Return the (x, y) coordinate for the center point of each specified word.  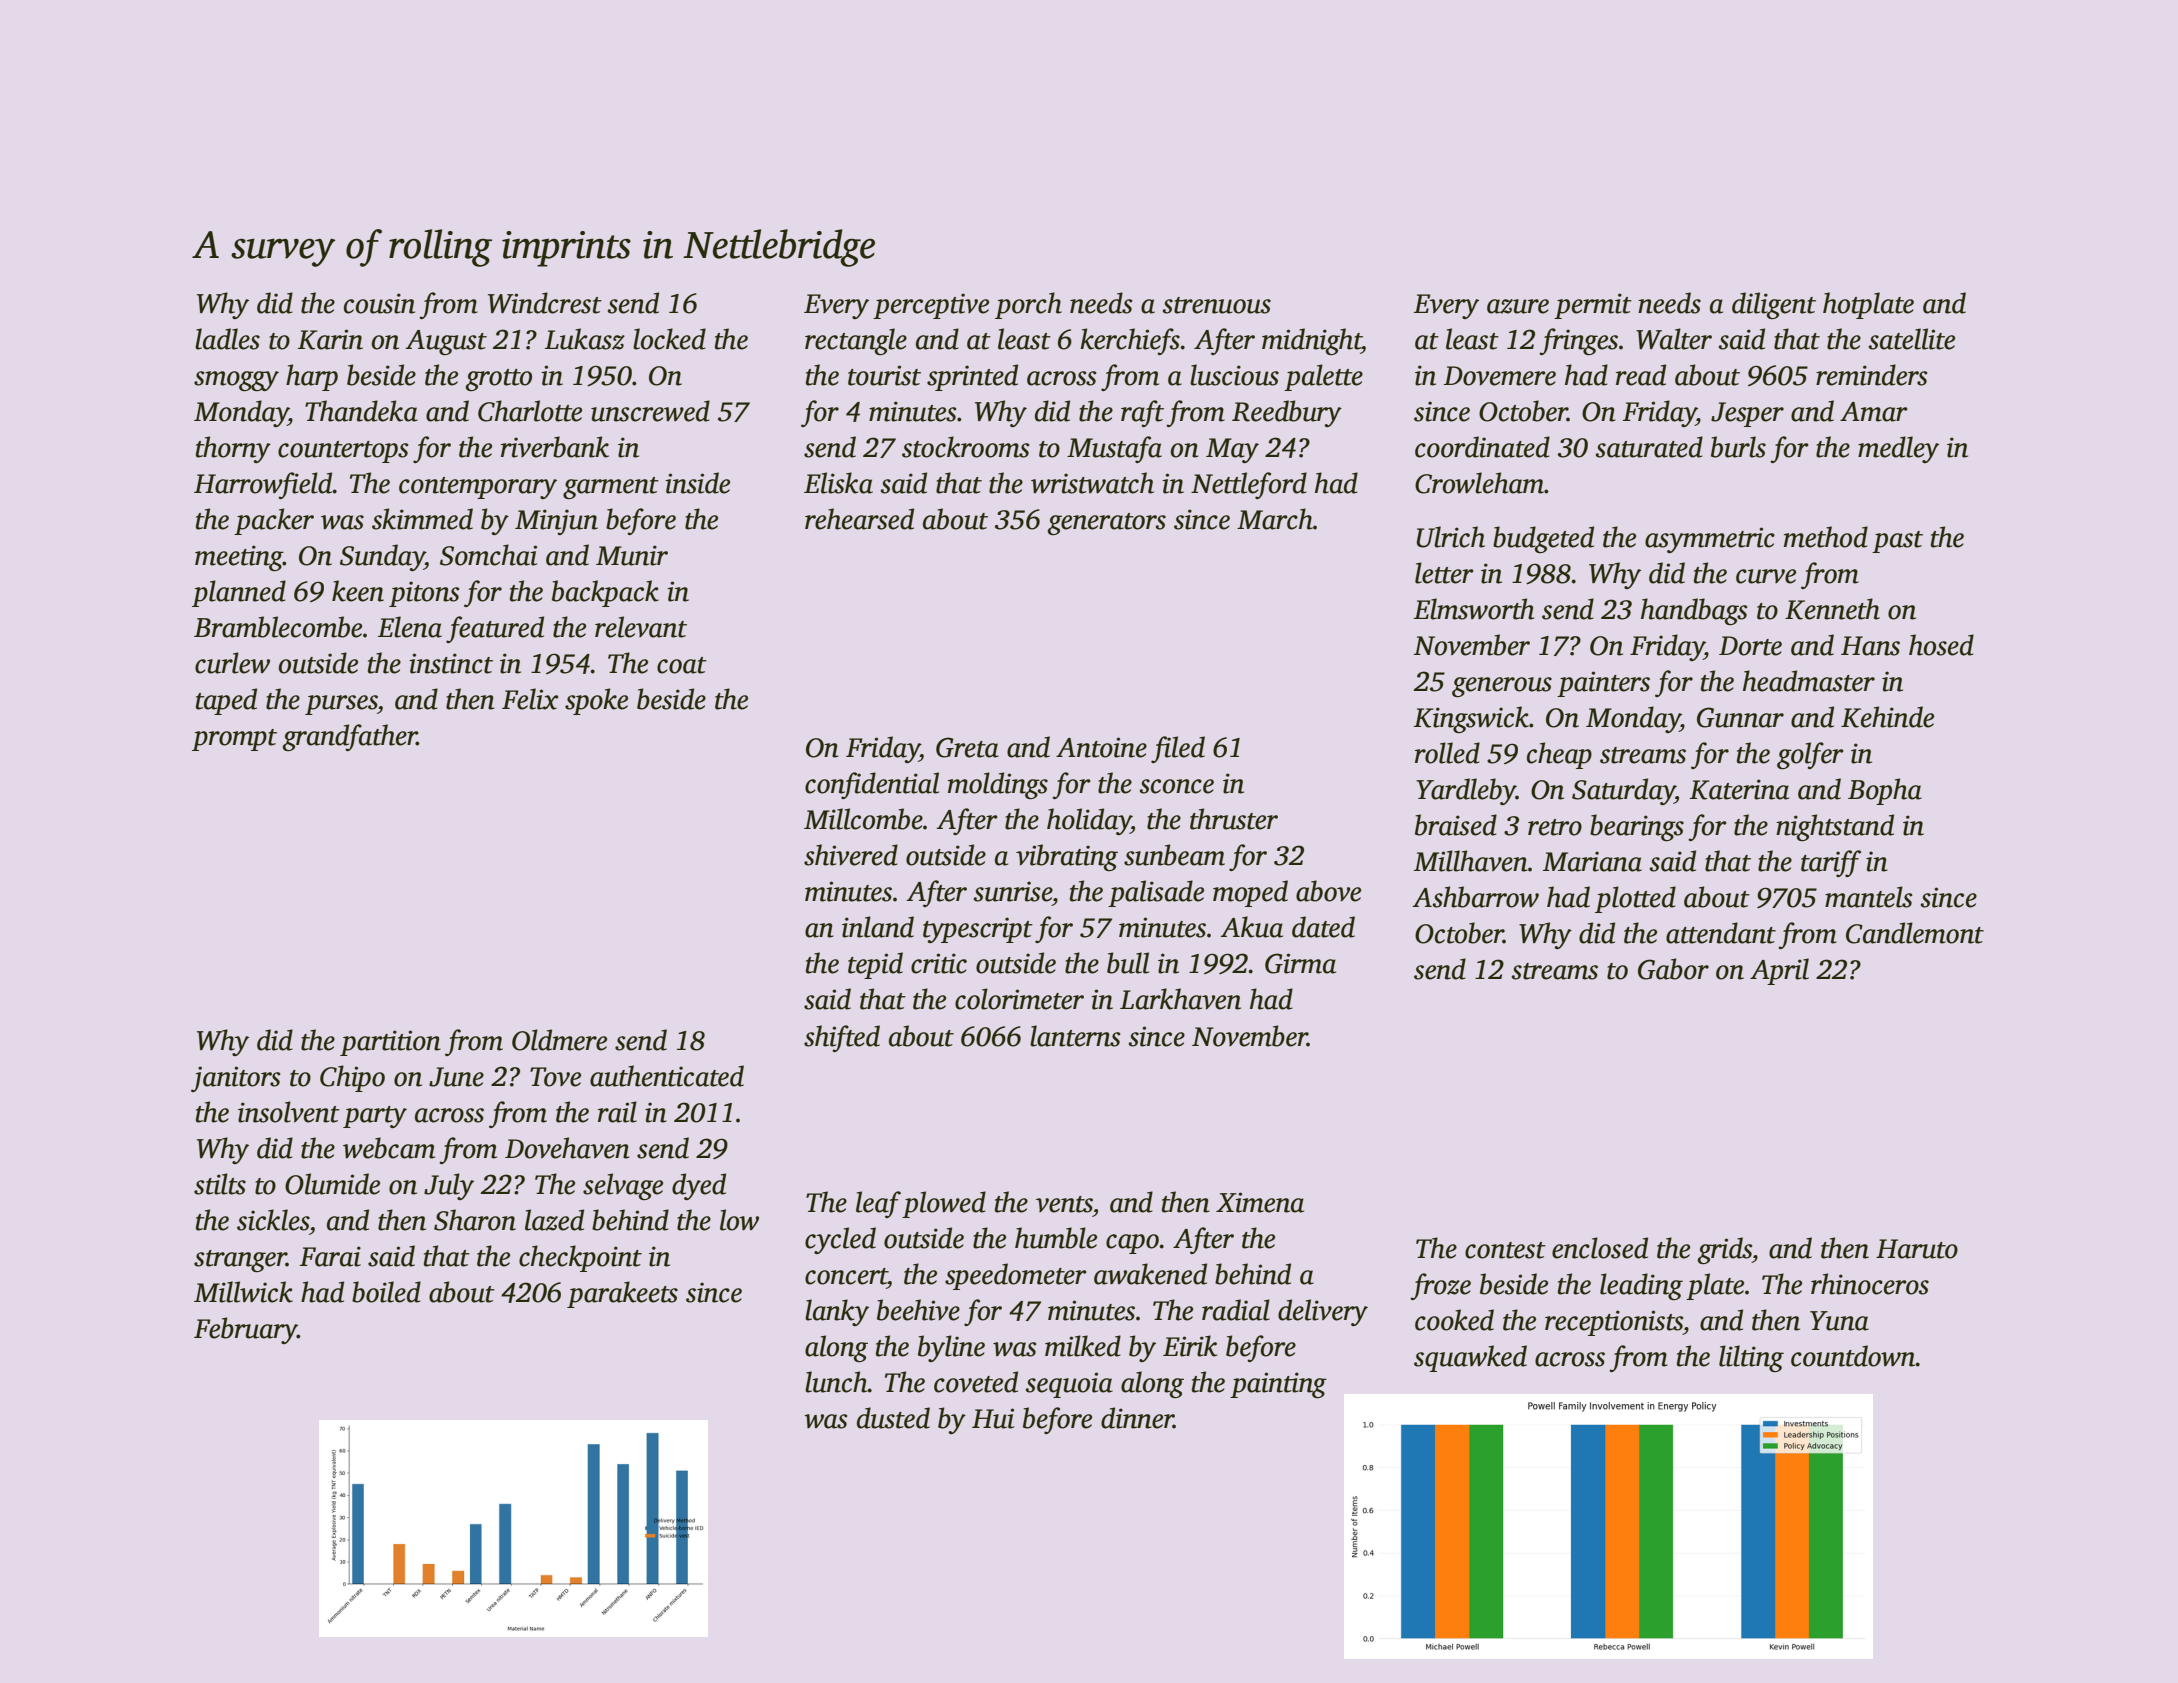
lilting (1751, 1358)
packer (274, 521)
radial (1236, 1310)
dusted (893, 1418)
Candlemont (1915, 933)
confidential (872, 785)
